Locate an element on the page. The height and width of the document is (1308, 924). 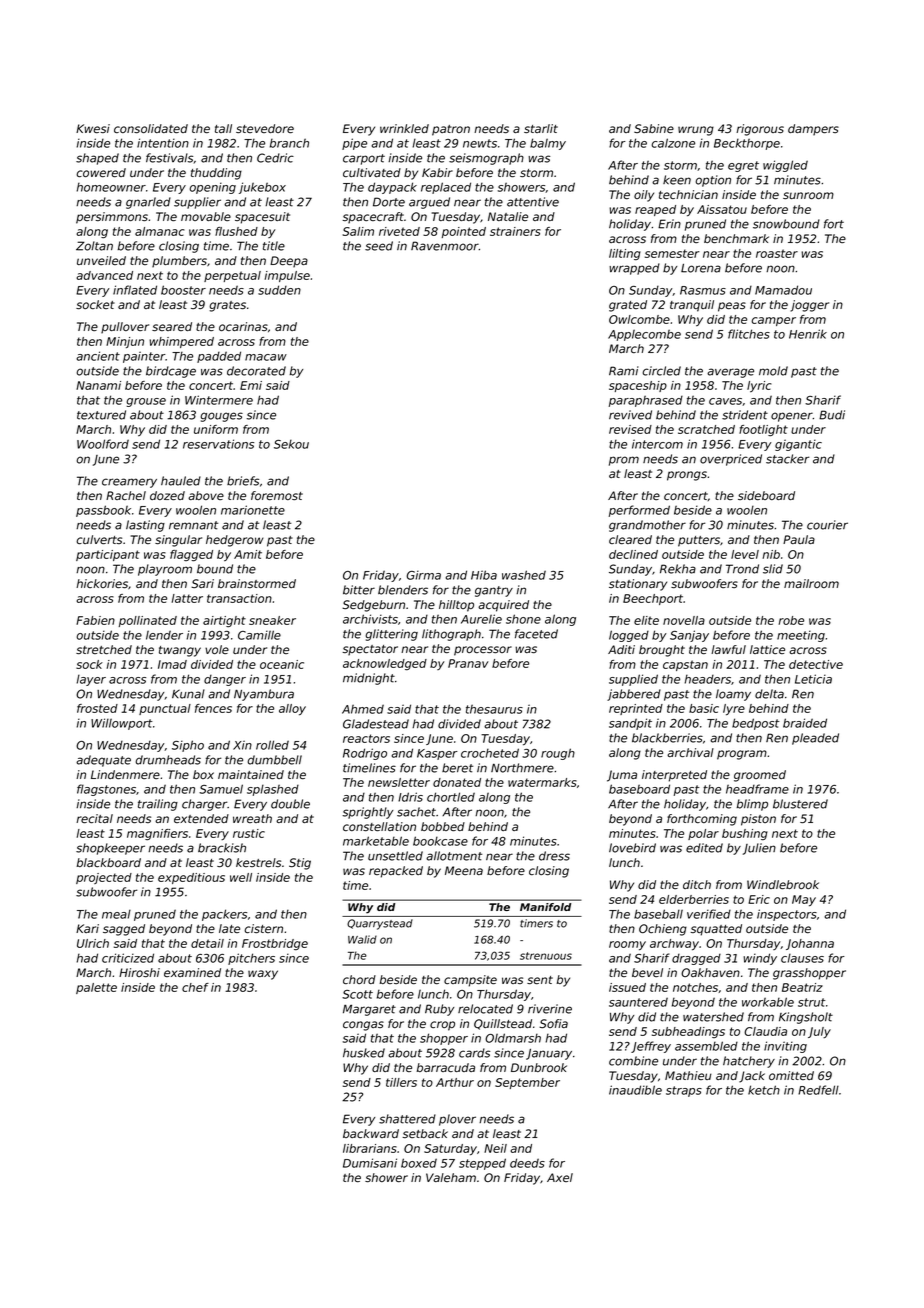
clauses is located at coordinates (802, 958).
